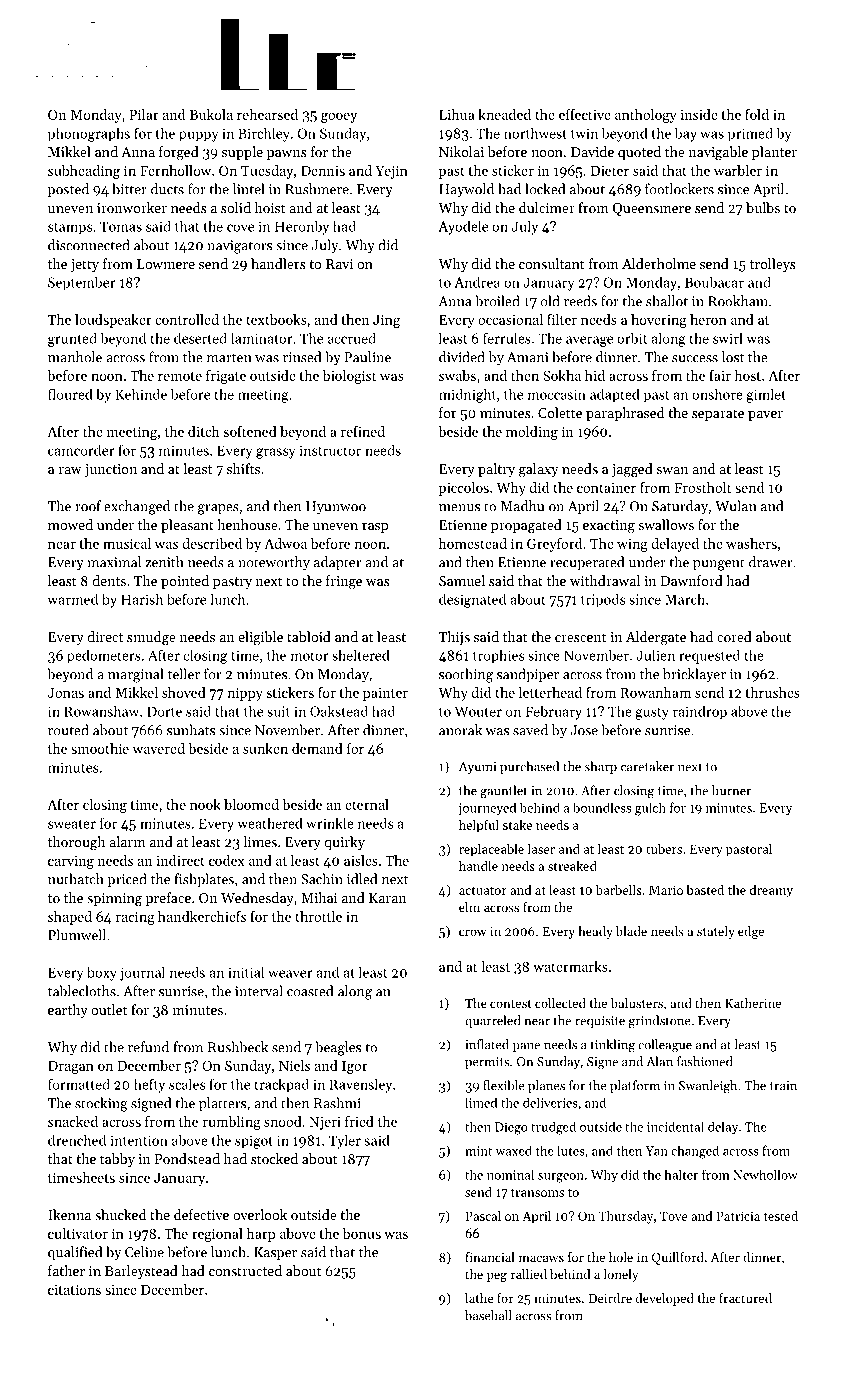 The image size is (849, 1400). I want to click on drawer, so click(770, 562).
